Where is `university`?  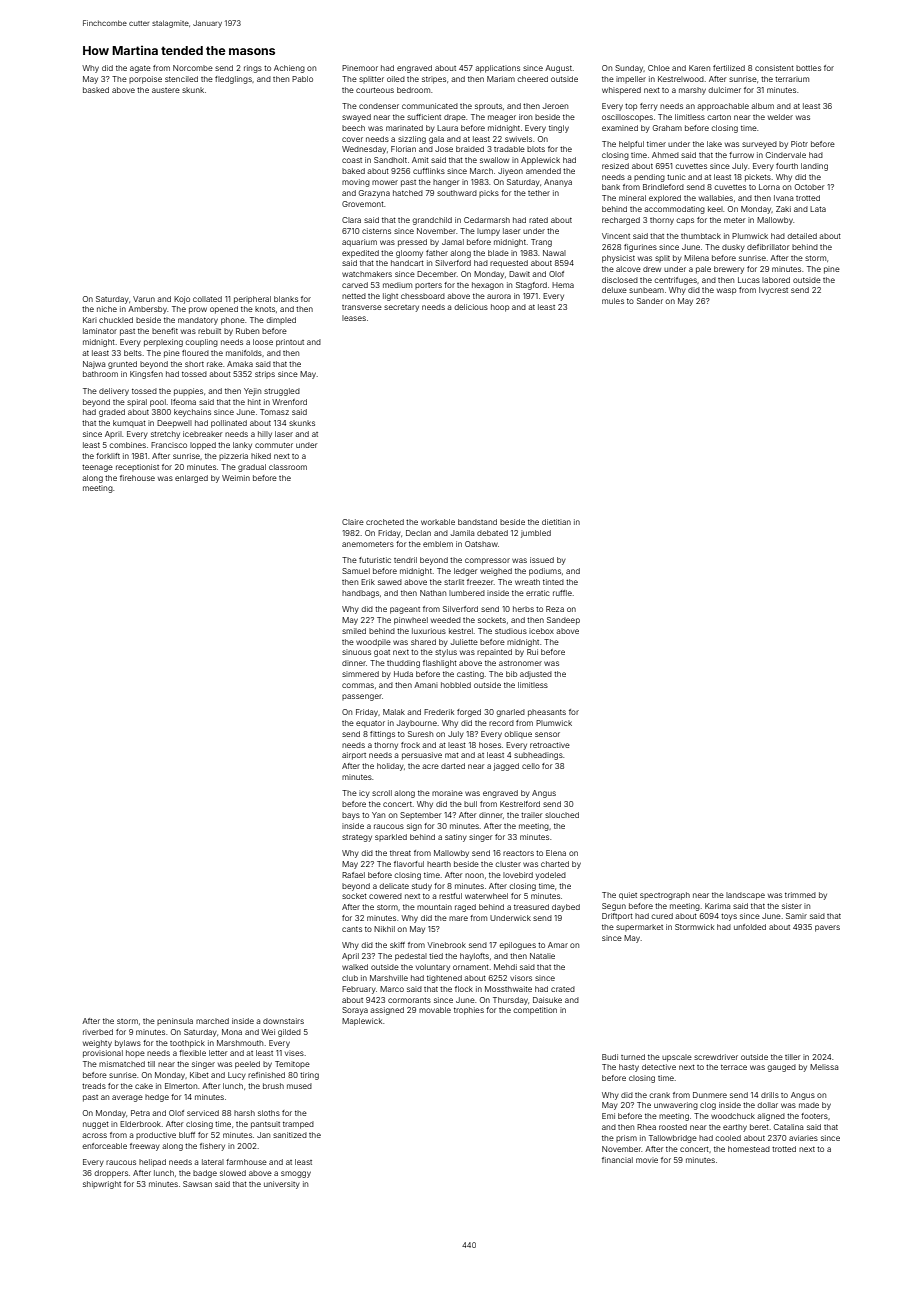 university is located at coordinates (282, 1185).
